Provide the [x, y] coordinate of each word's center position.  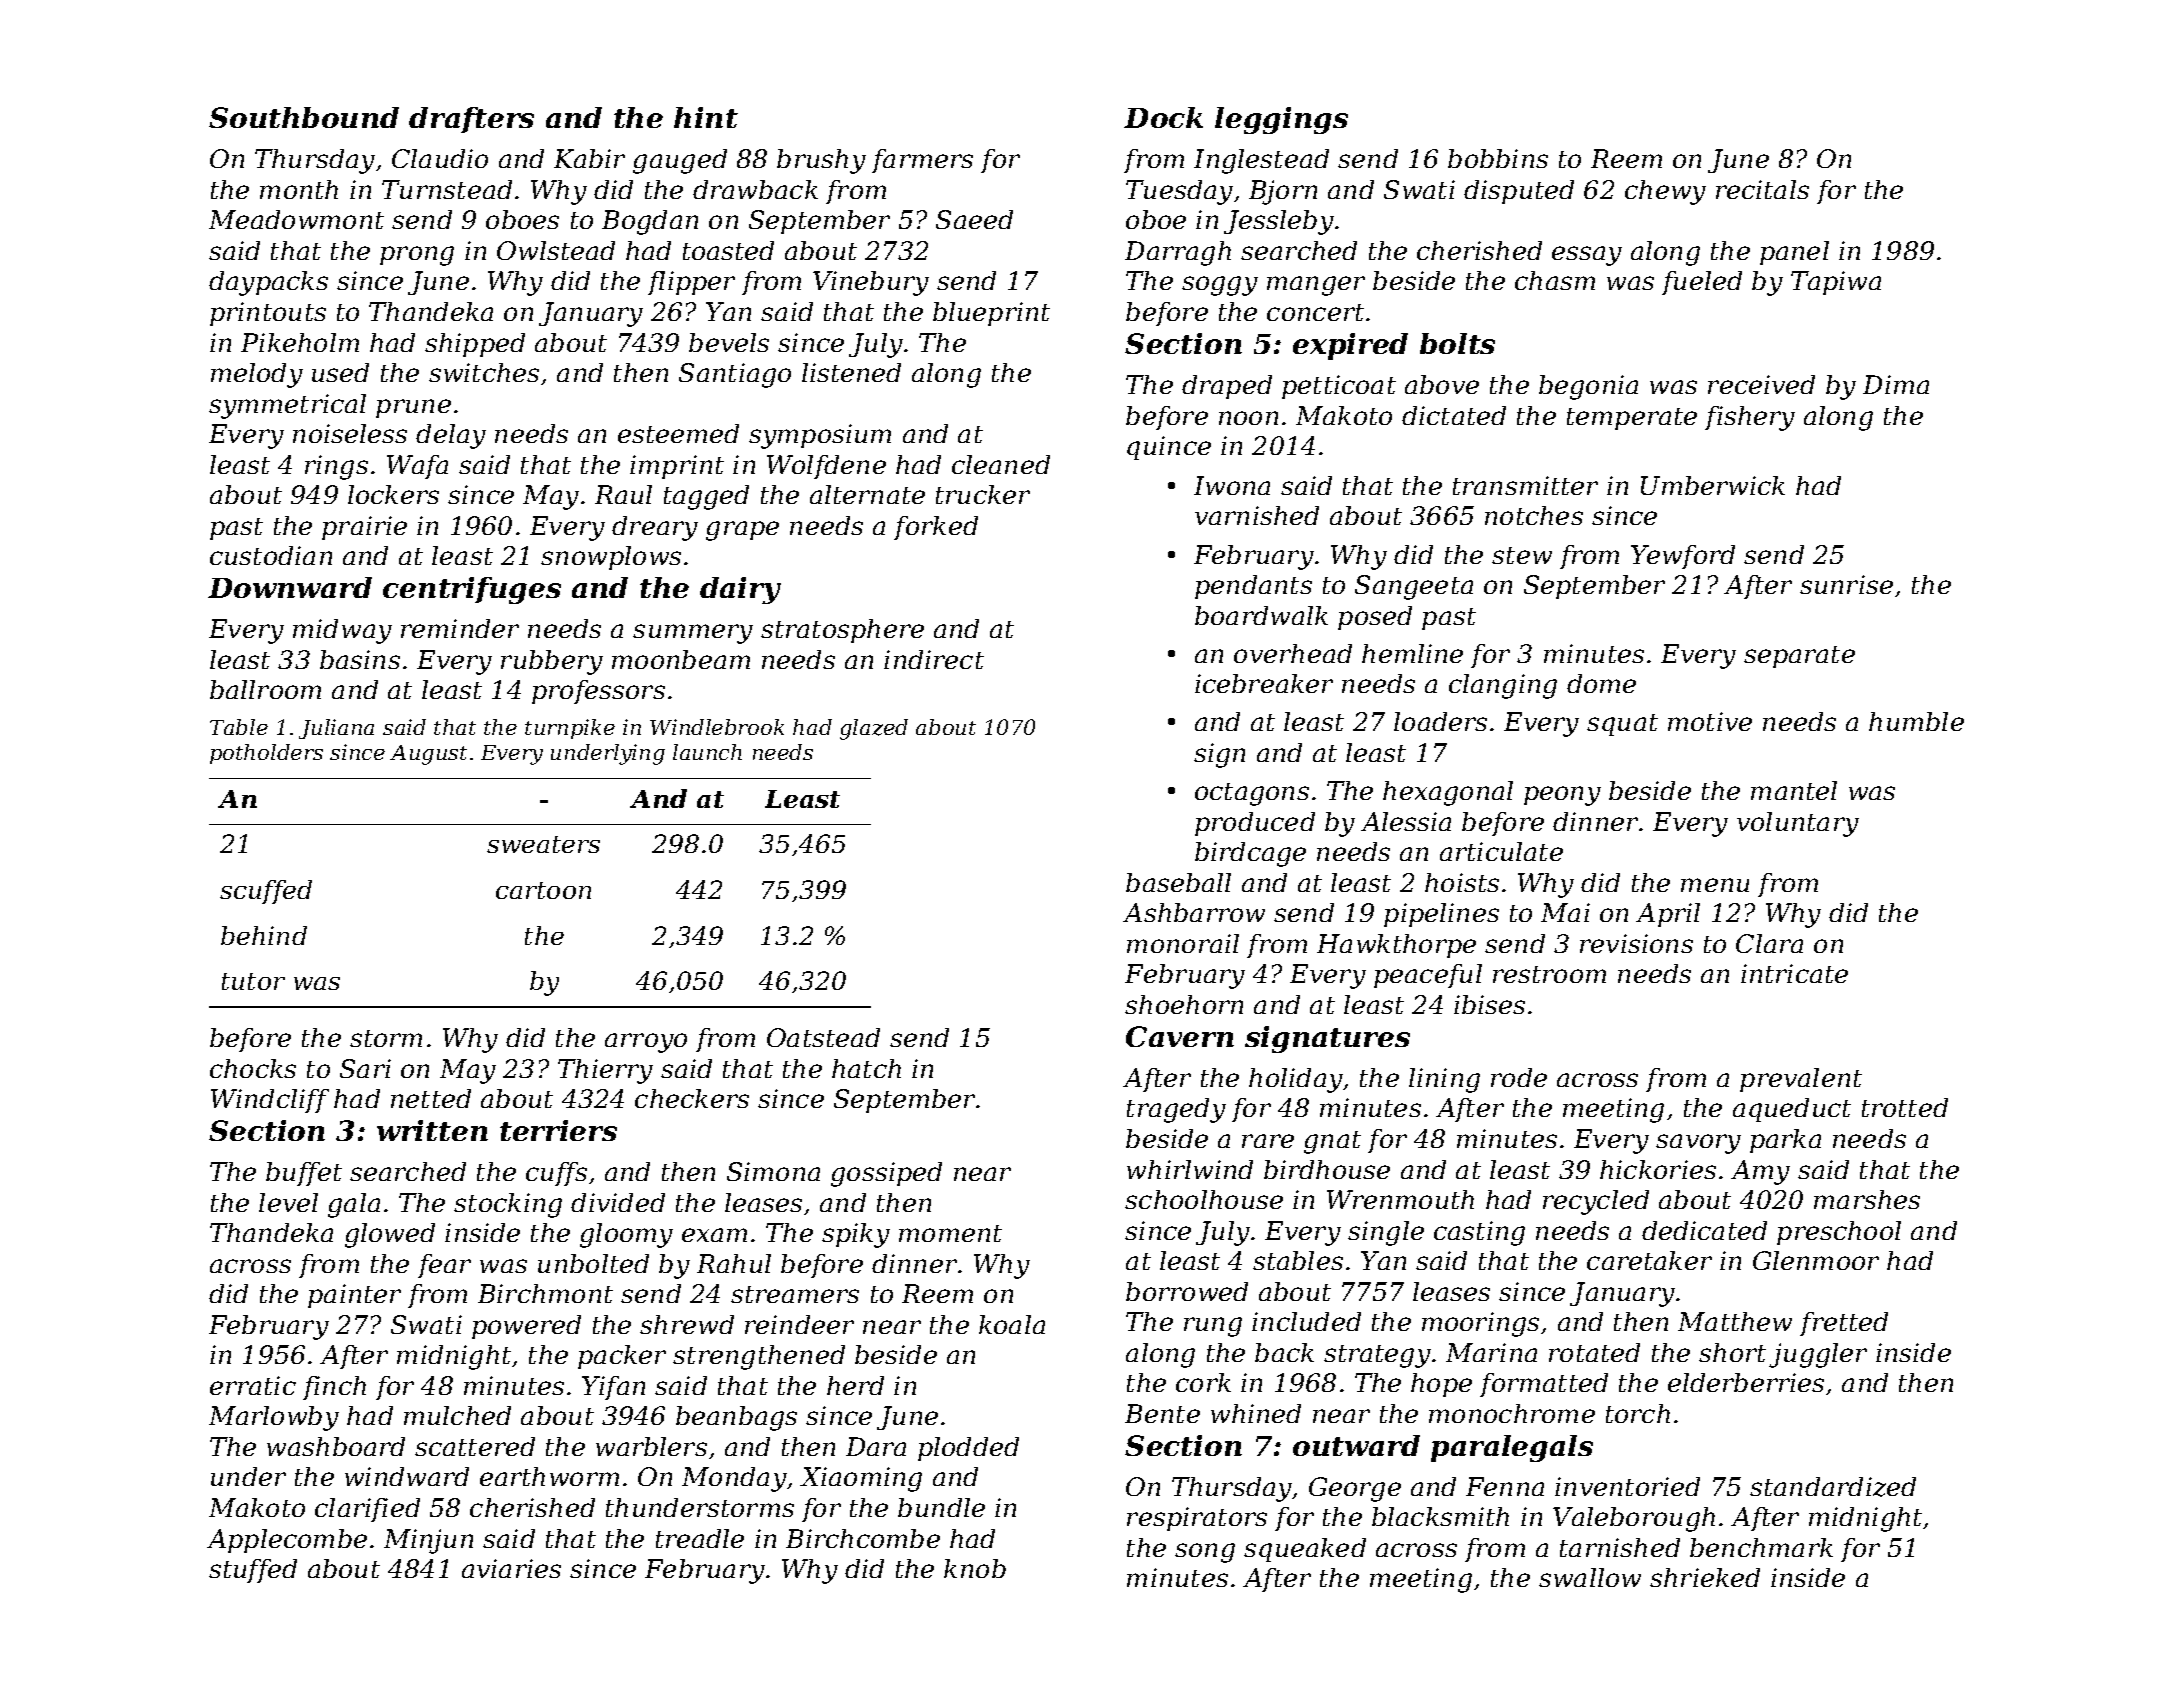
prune [413, 408]
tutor [253, 981]
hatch [866, 1068]
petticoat [1339, 387]
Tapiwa [1836, 283]
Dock [1163, 117]
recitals [1762, 189]
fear [444, 1266]
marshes [1867, 1199]
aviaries [511, 1568]
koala [1012, 1324]
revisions [1636, 943]
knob [975, 1568]
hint [706, 117]
